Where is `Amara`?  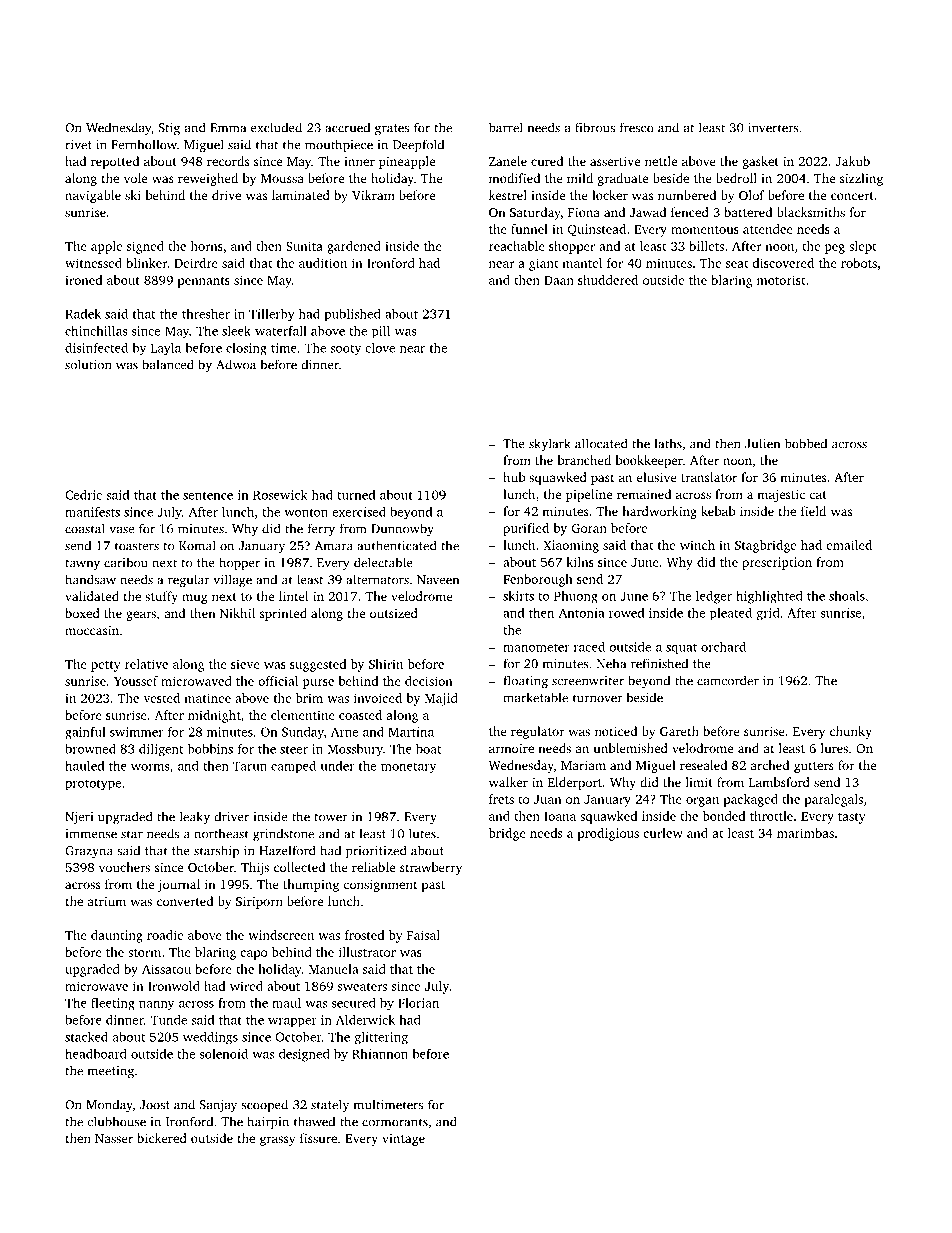
Amara is located at coordinates (334, 546).
